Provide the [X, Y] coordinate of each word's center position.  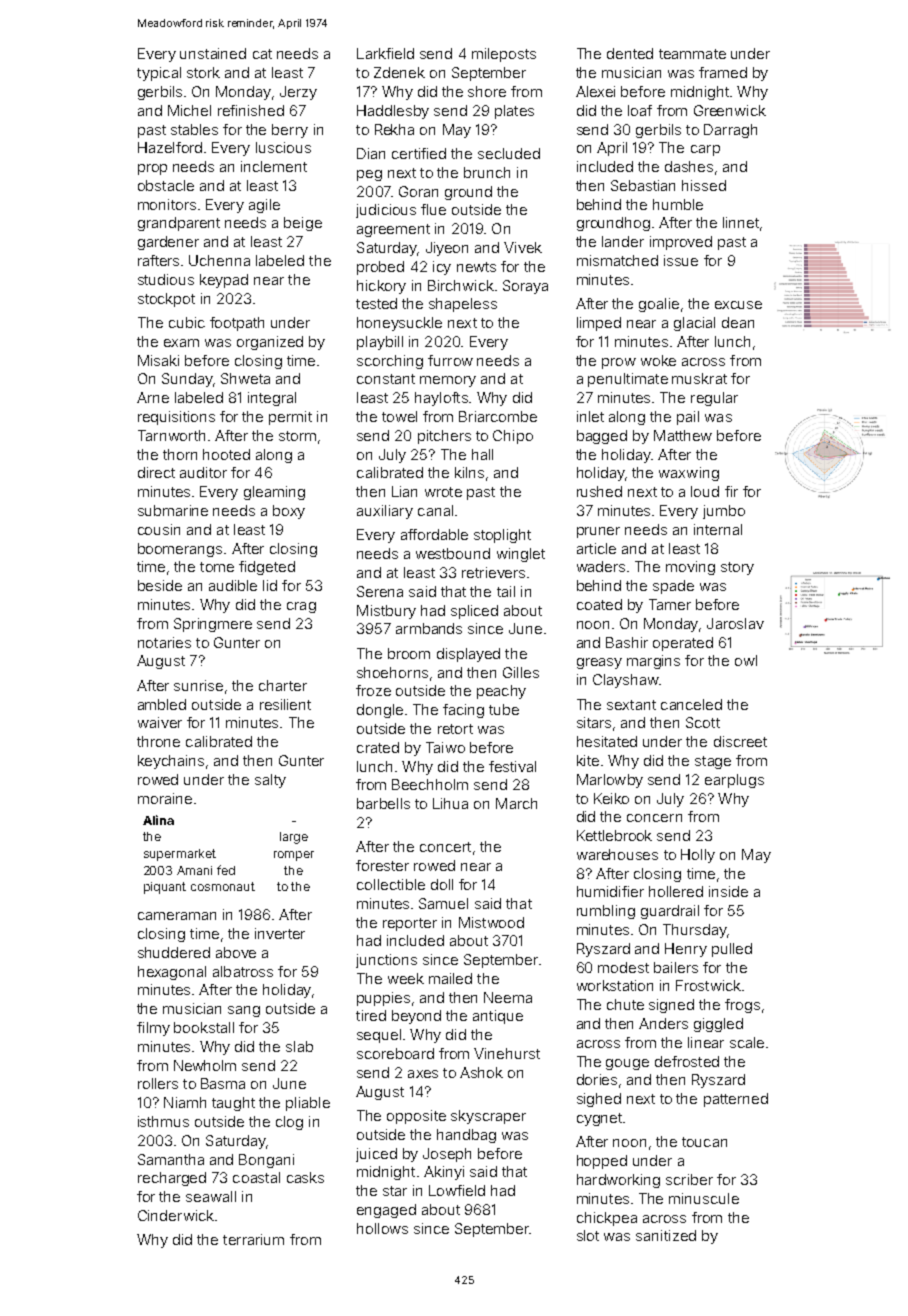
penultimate [628, 380]
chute [625, 1004]
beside [160, 585]
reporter [410, 924]
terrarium [253, 1239]
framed [723, 72]
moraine [165, 798]
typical [159, 74]
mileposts [504, 55]
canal [435, 510]
